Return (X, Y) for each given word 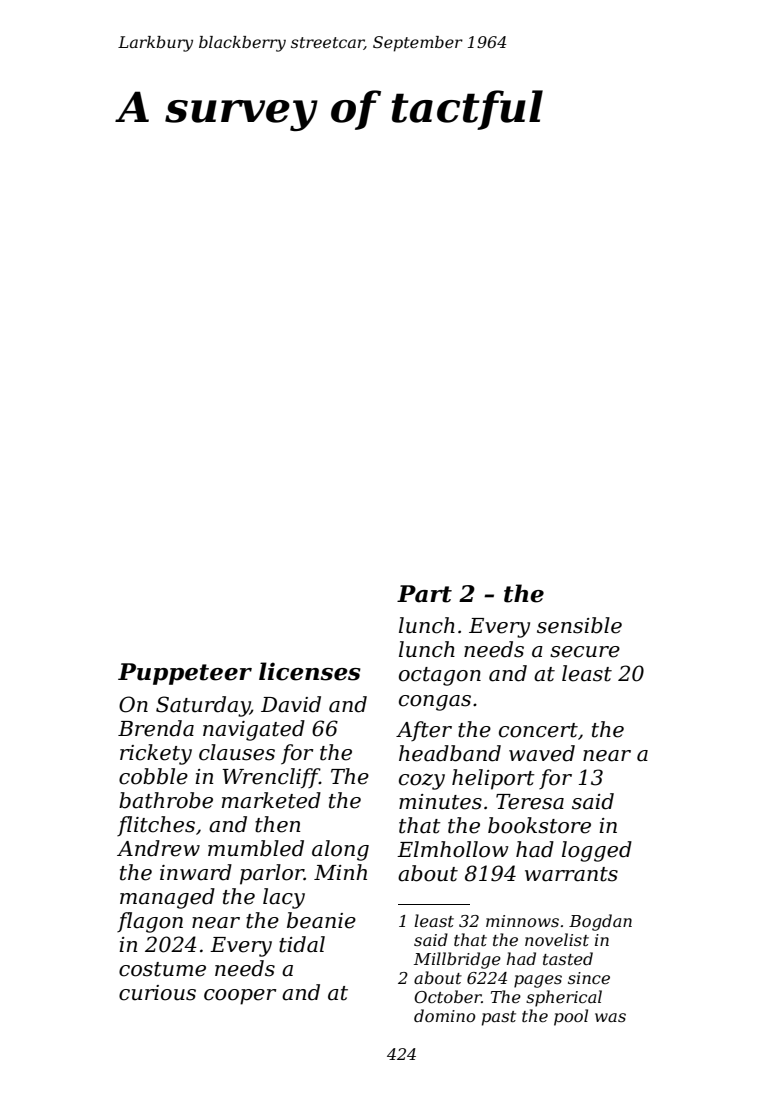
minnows (522, 921)
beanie (321, 920)
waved (542, 753)
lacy (284, 898)
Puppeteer (185, 674)
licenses (310, 671)
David (291, 704)
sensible (579, 625)
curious (157, 993)
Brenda (156, 728)
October (448, 996)
